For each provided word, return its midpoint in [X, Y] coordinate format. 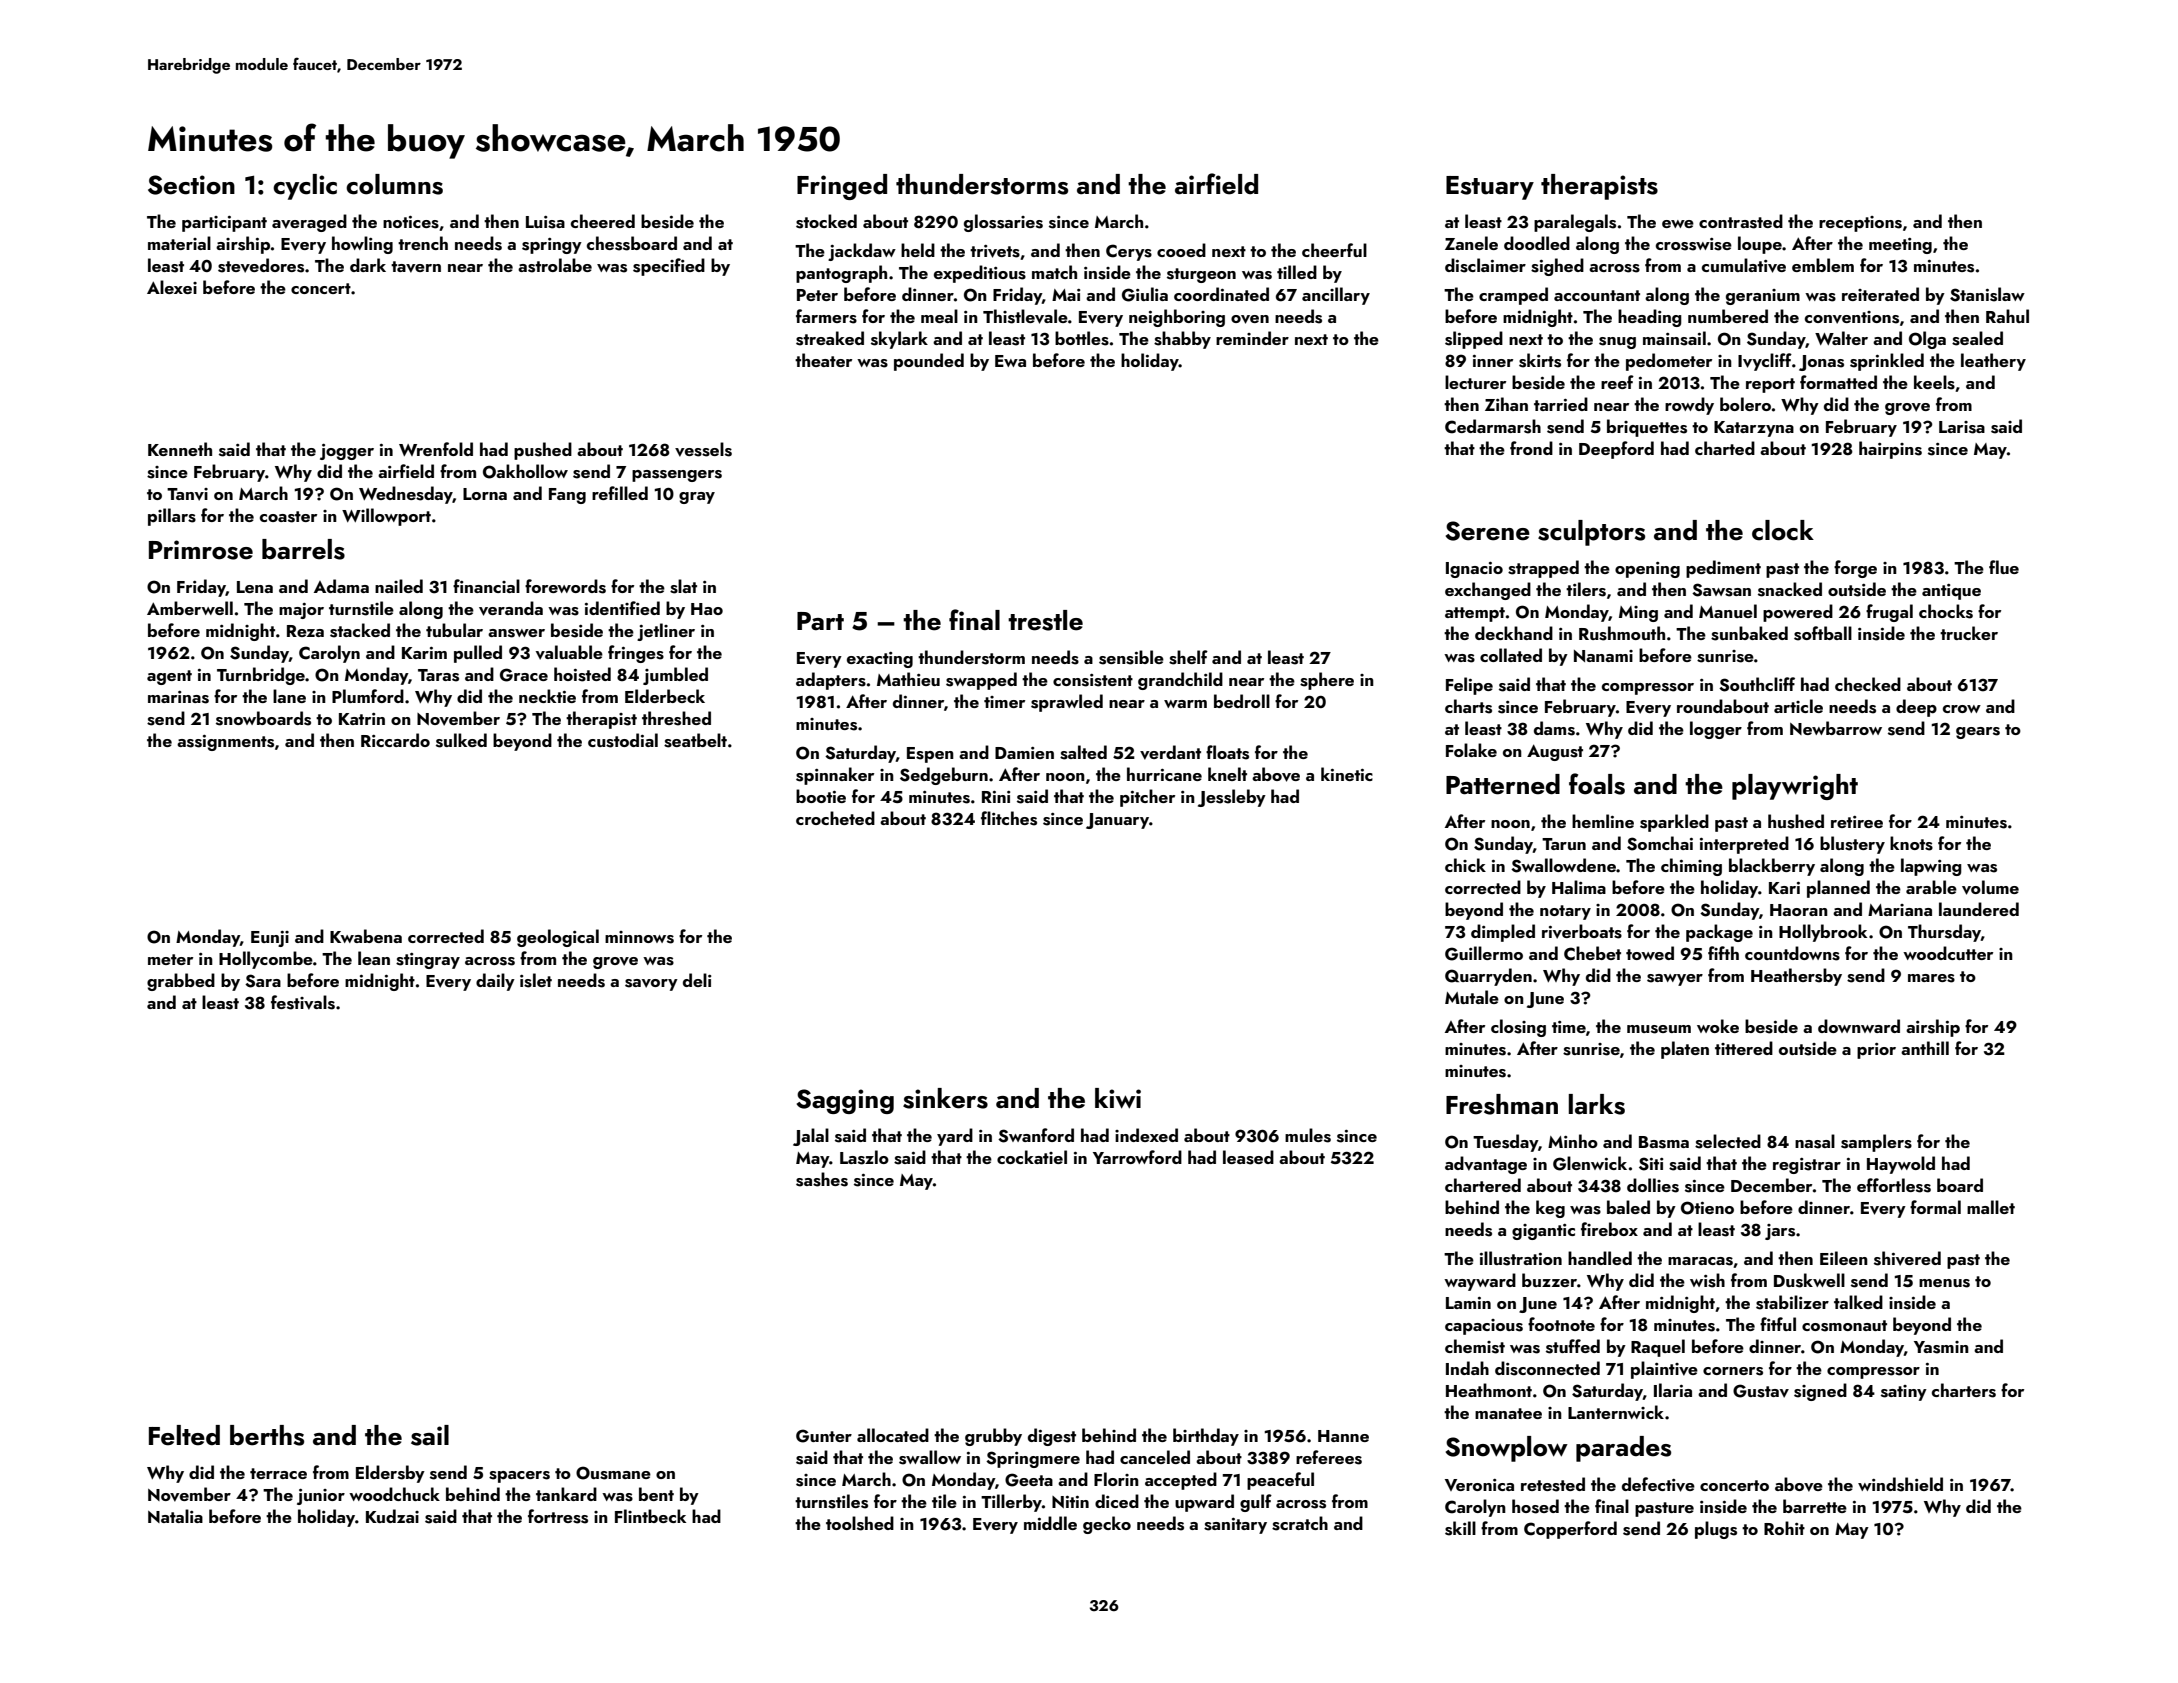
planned [1838, 889]
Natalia [175, 1516]
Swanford [1036, 1135]
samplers [1876, 1143]
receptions [1860, 224]
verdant [1170, 752]
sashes [822, 1179]
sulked [461, 740]
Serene [1488, 531]
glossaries [1003, 223]
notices [411, 222]
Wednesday [406, 495]
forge [1855, 569]
